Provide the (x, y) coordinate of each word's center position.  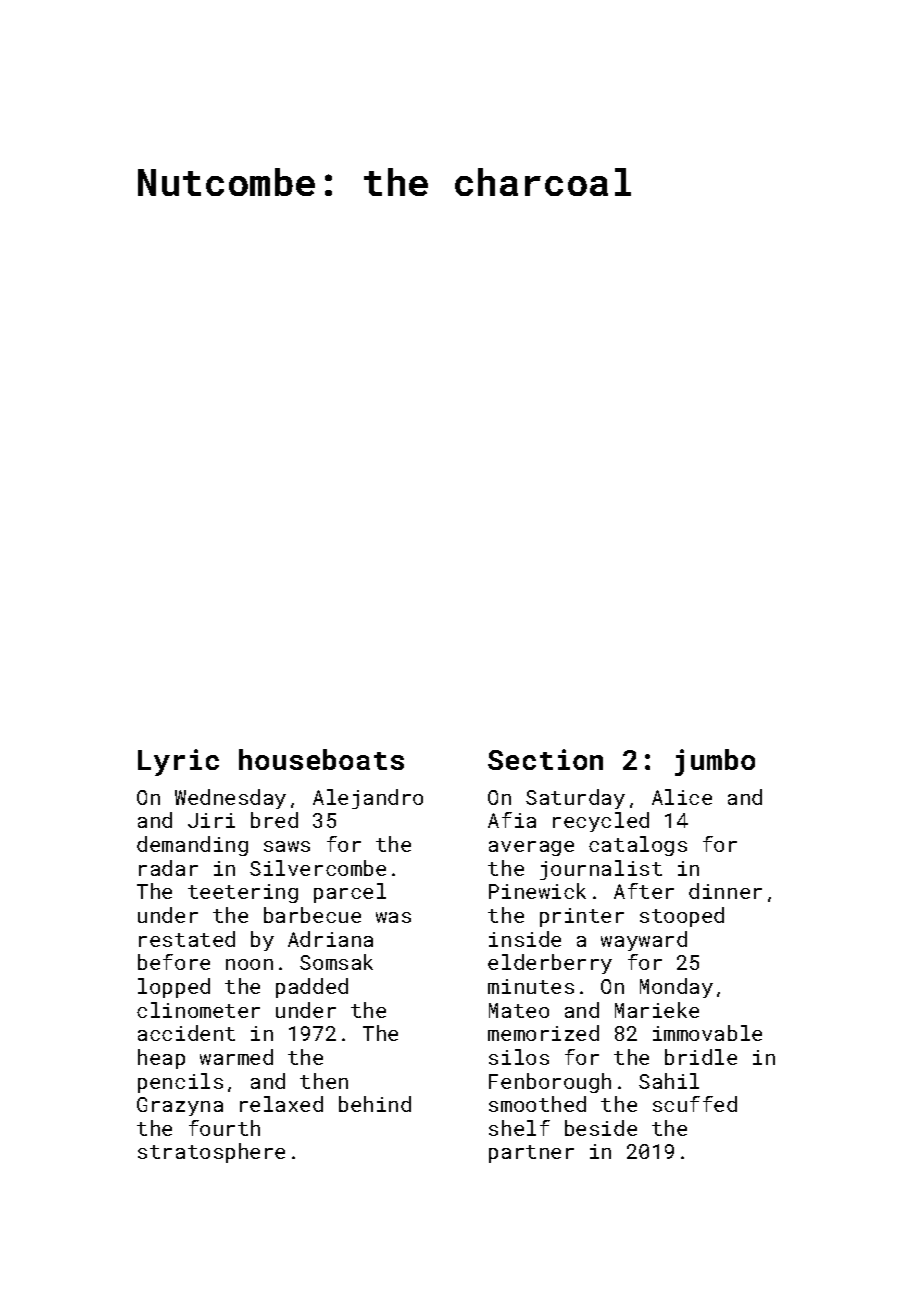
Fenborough (550, 1083)
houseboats (321, 759)
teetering (243, 893)
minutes (531, 986)
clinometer (198, 1010)
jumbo (715, 762)
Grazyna (180, 1106)
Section (545, 759)
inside (525, 939)
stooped (682, 917)
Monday (676, 988)
